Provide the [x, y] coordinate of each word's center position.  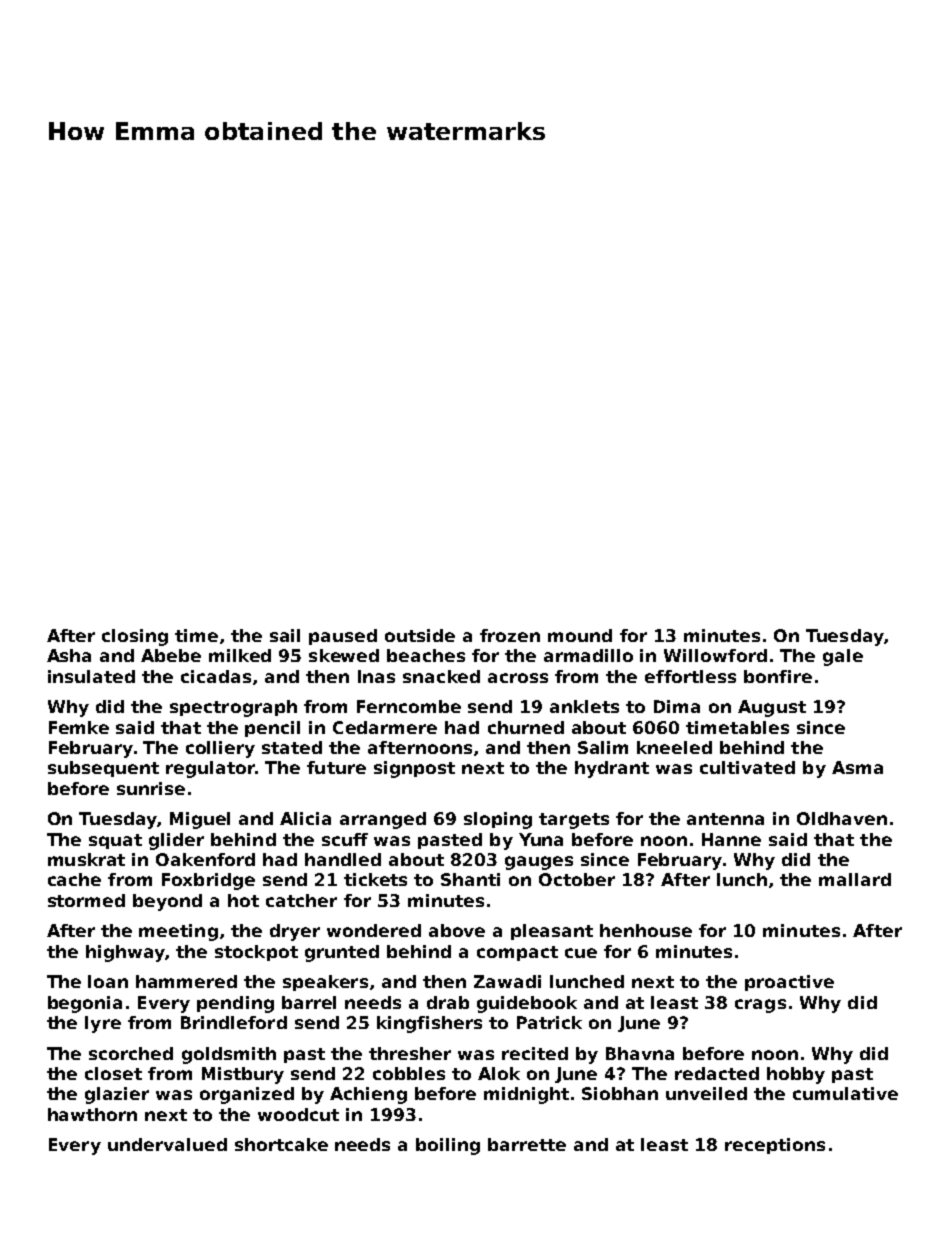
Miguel [200, 820]
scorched [131, 1053]
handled [343, 859]
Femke [79, 727]
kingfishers [429, 1024]
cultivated [747, 767]
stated [292, 747]
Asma [857, 767]
